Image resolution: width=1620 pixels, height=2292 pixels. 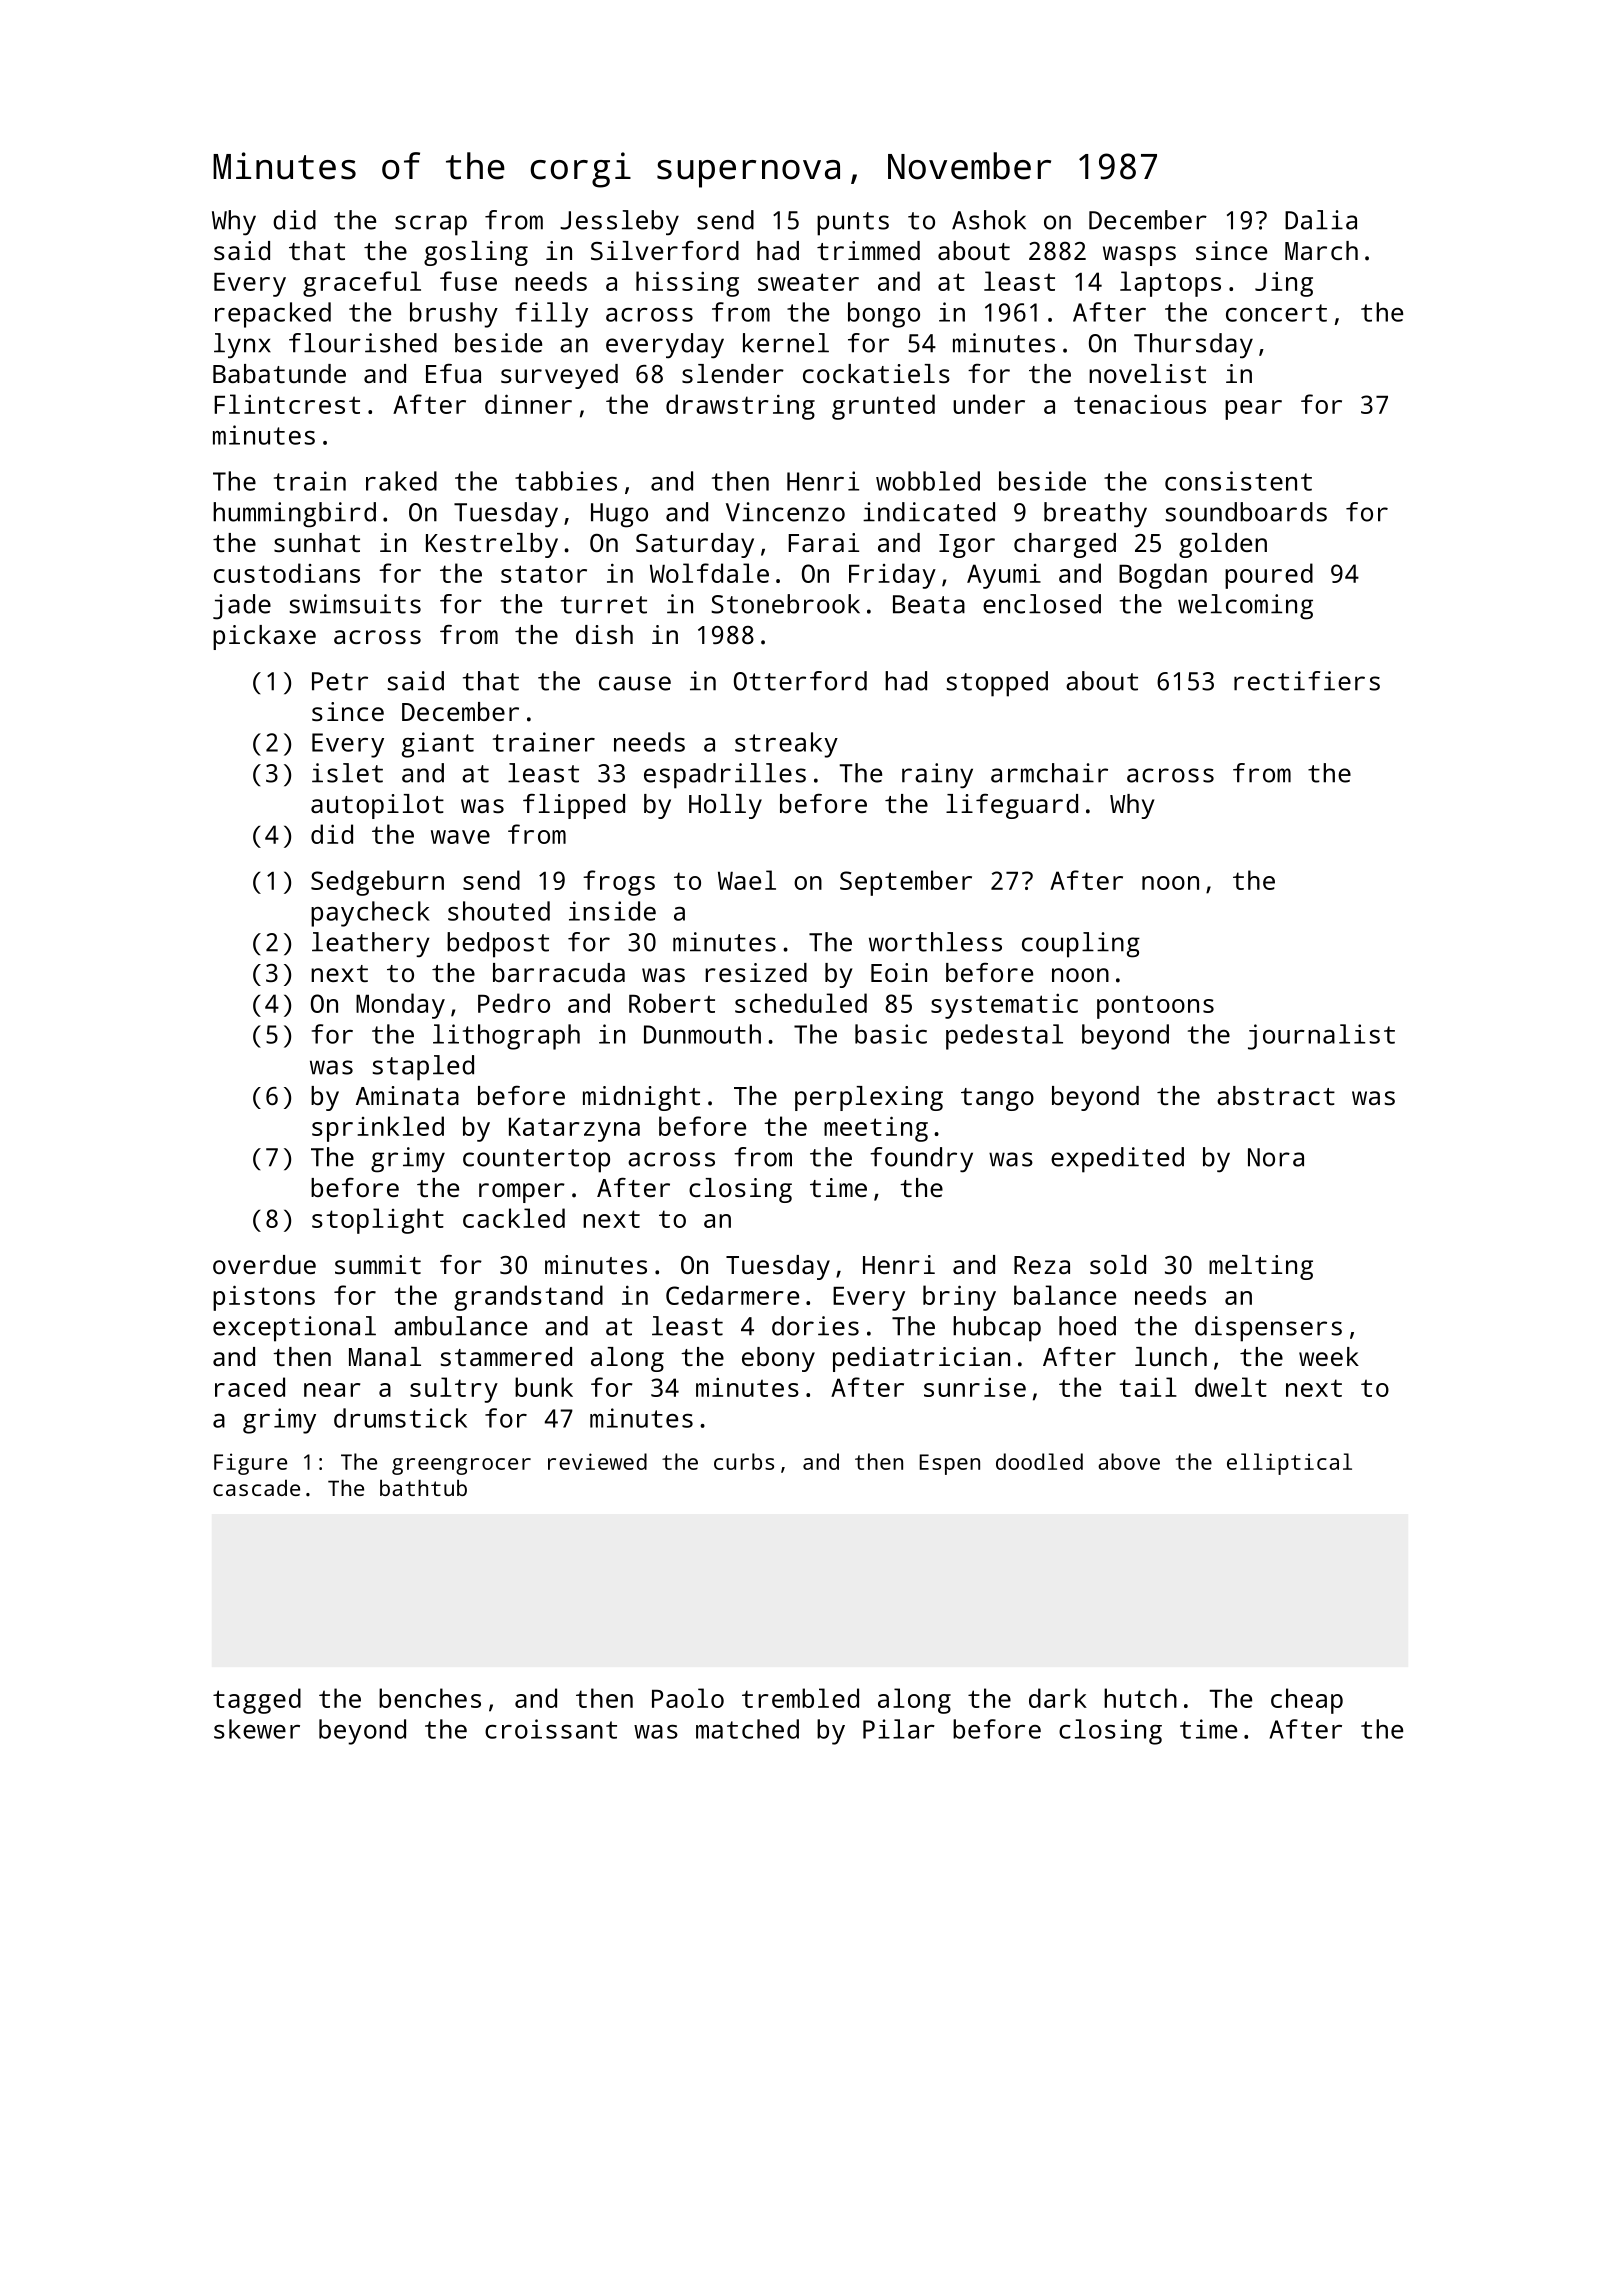 What do you see at coordinates (928, 481) in the document?
I see `wobbled` at bounding box center [928, 481].
